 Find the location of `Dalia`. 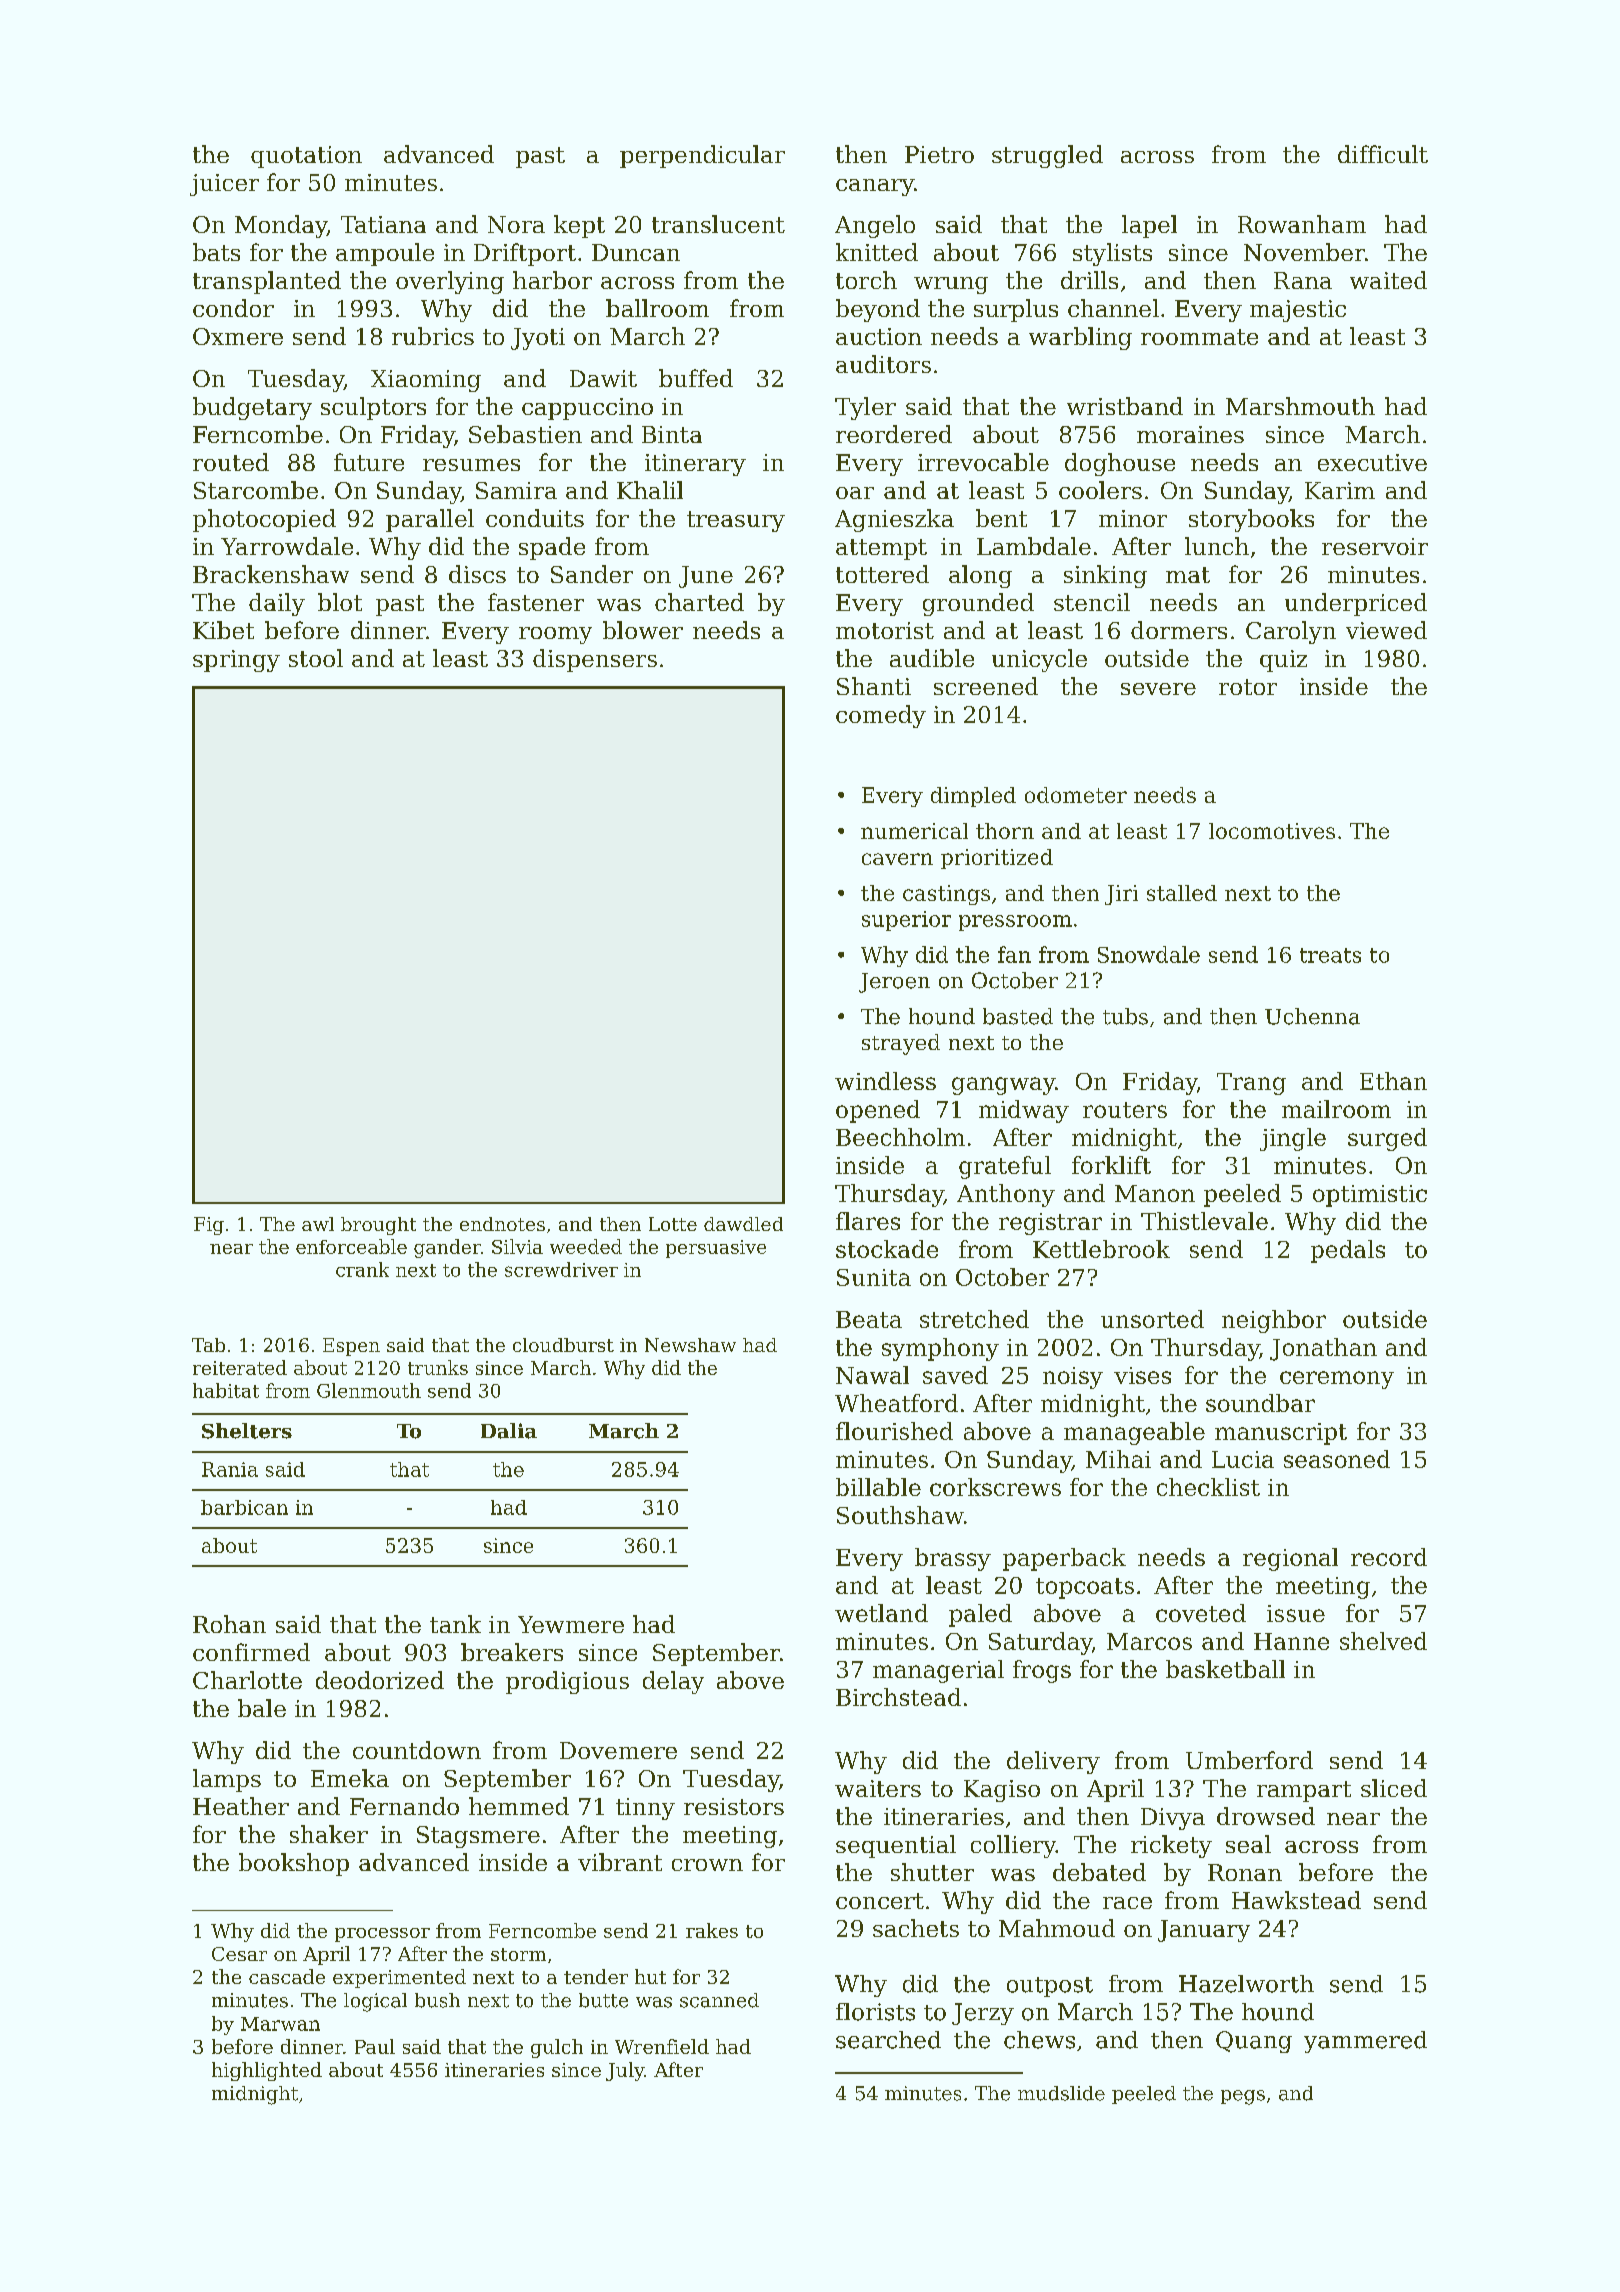

Dalia is located at coordinates (509, 1431).
